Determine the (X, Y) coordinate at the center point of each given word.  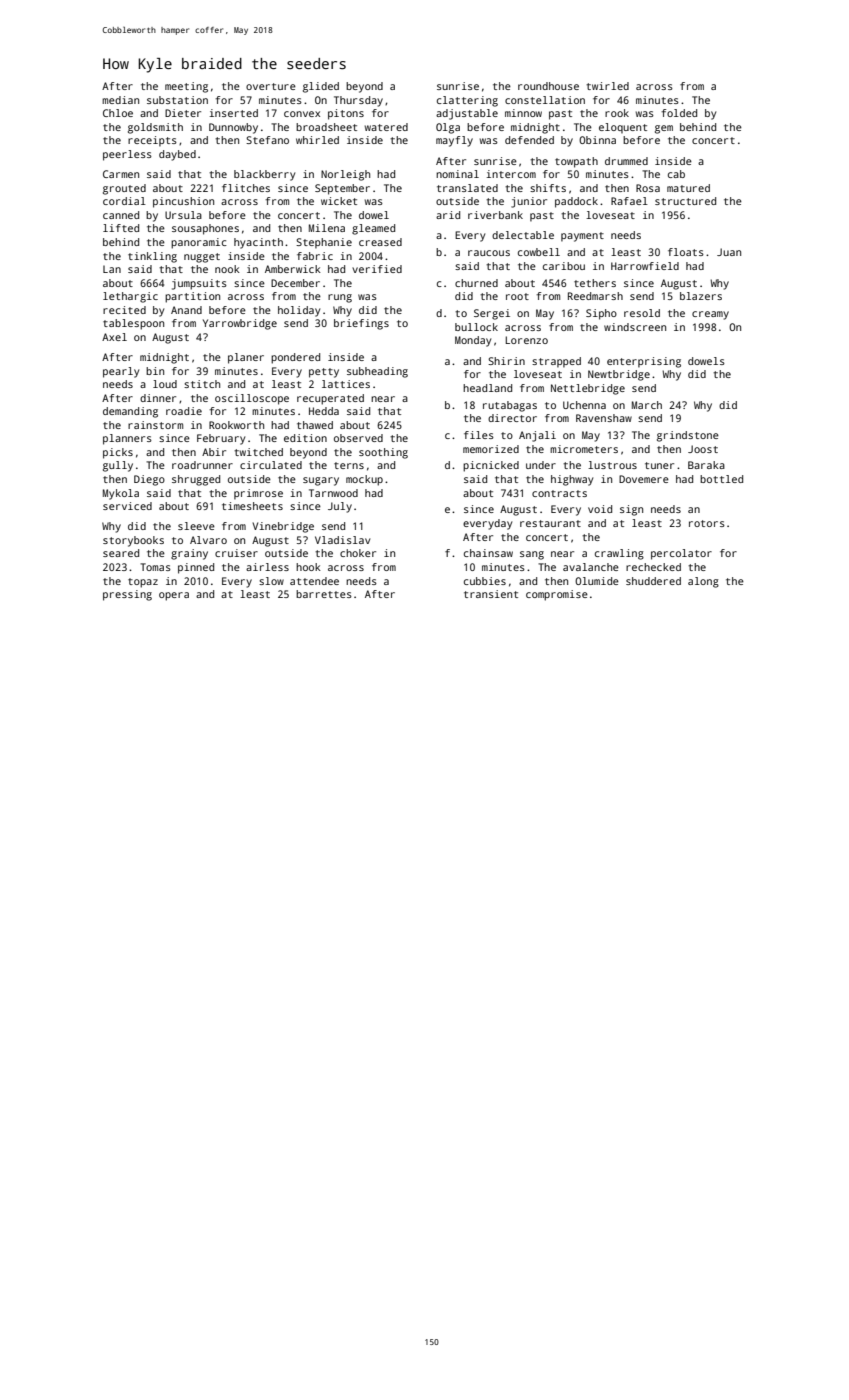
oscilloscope (252, 399)
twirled (607, 86)
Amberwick (293, 269)
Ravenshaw (604, 418)
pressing (127, 595)
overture (271, 86)
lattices (346, 384)
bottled (721, 479)
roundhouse (548, 86)
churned (476, 283)
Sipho (601, 314)
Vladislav (342, 540)
